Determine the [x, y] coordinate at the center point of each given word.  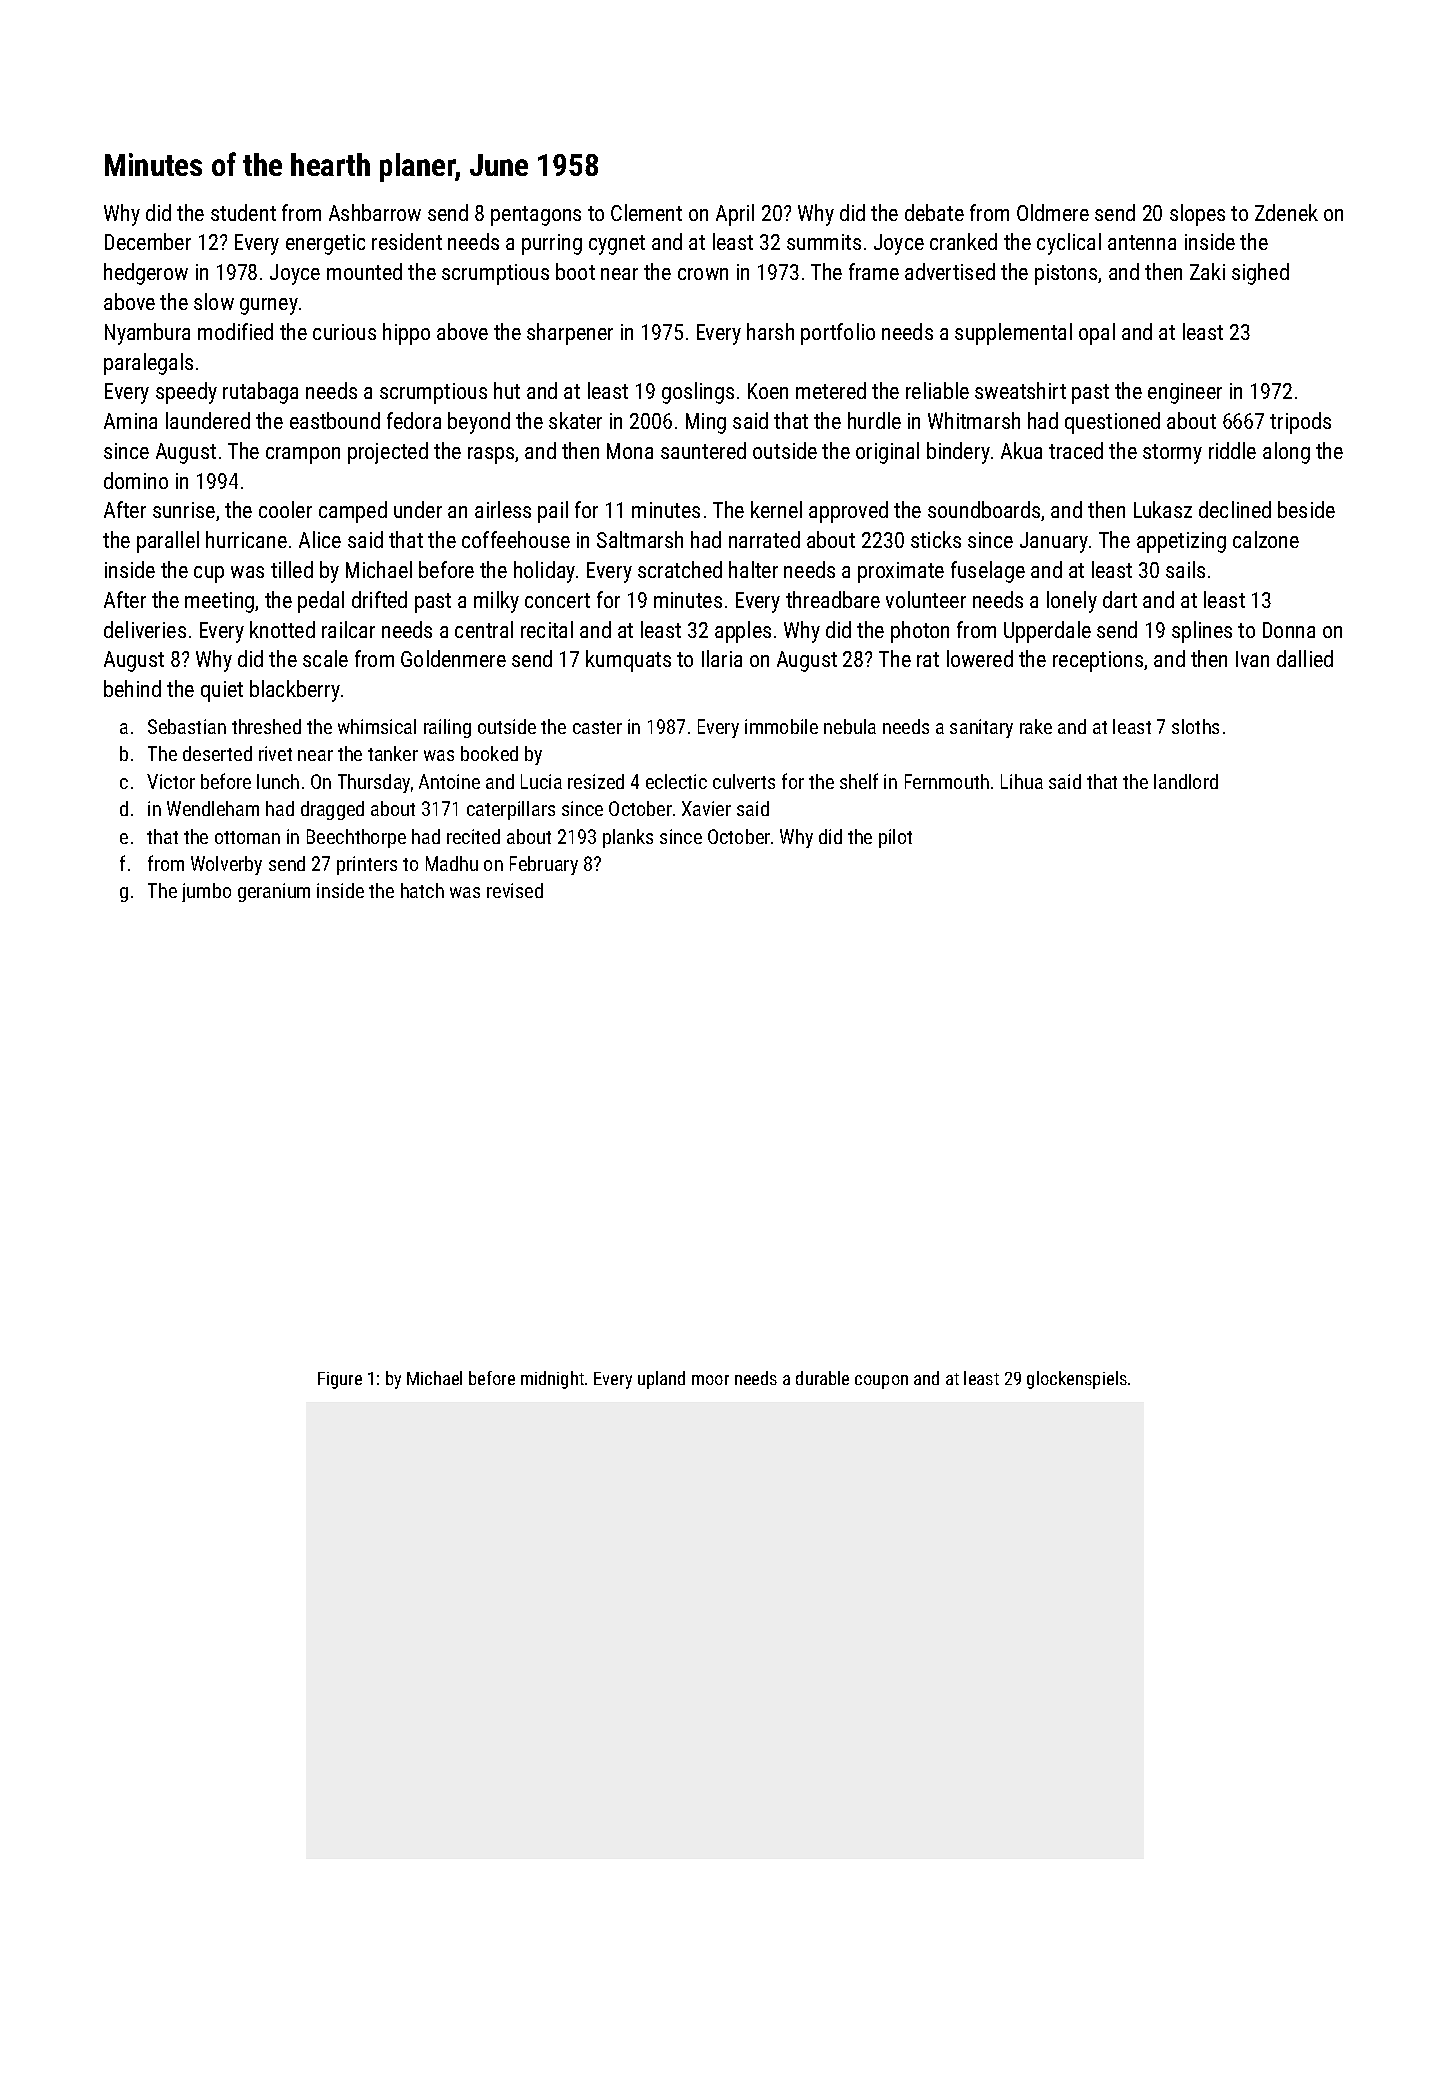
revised [515, 890]
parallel [168, 542]
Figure [340, 1380]
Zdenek [1286, 212]
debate [934, 212]
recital [547, 629]
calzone [1266, 539]
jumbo [206, 892]
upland [661, 1380]
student [243, 212]
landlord [1186, 781]
